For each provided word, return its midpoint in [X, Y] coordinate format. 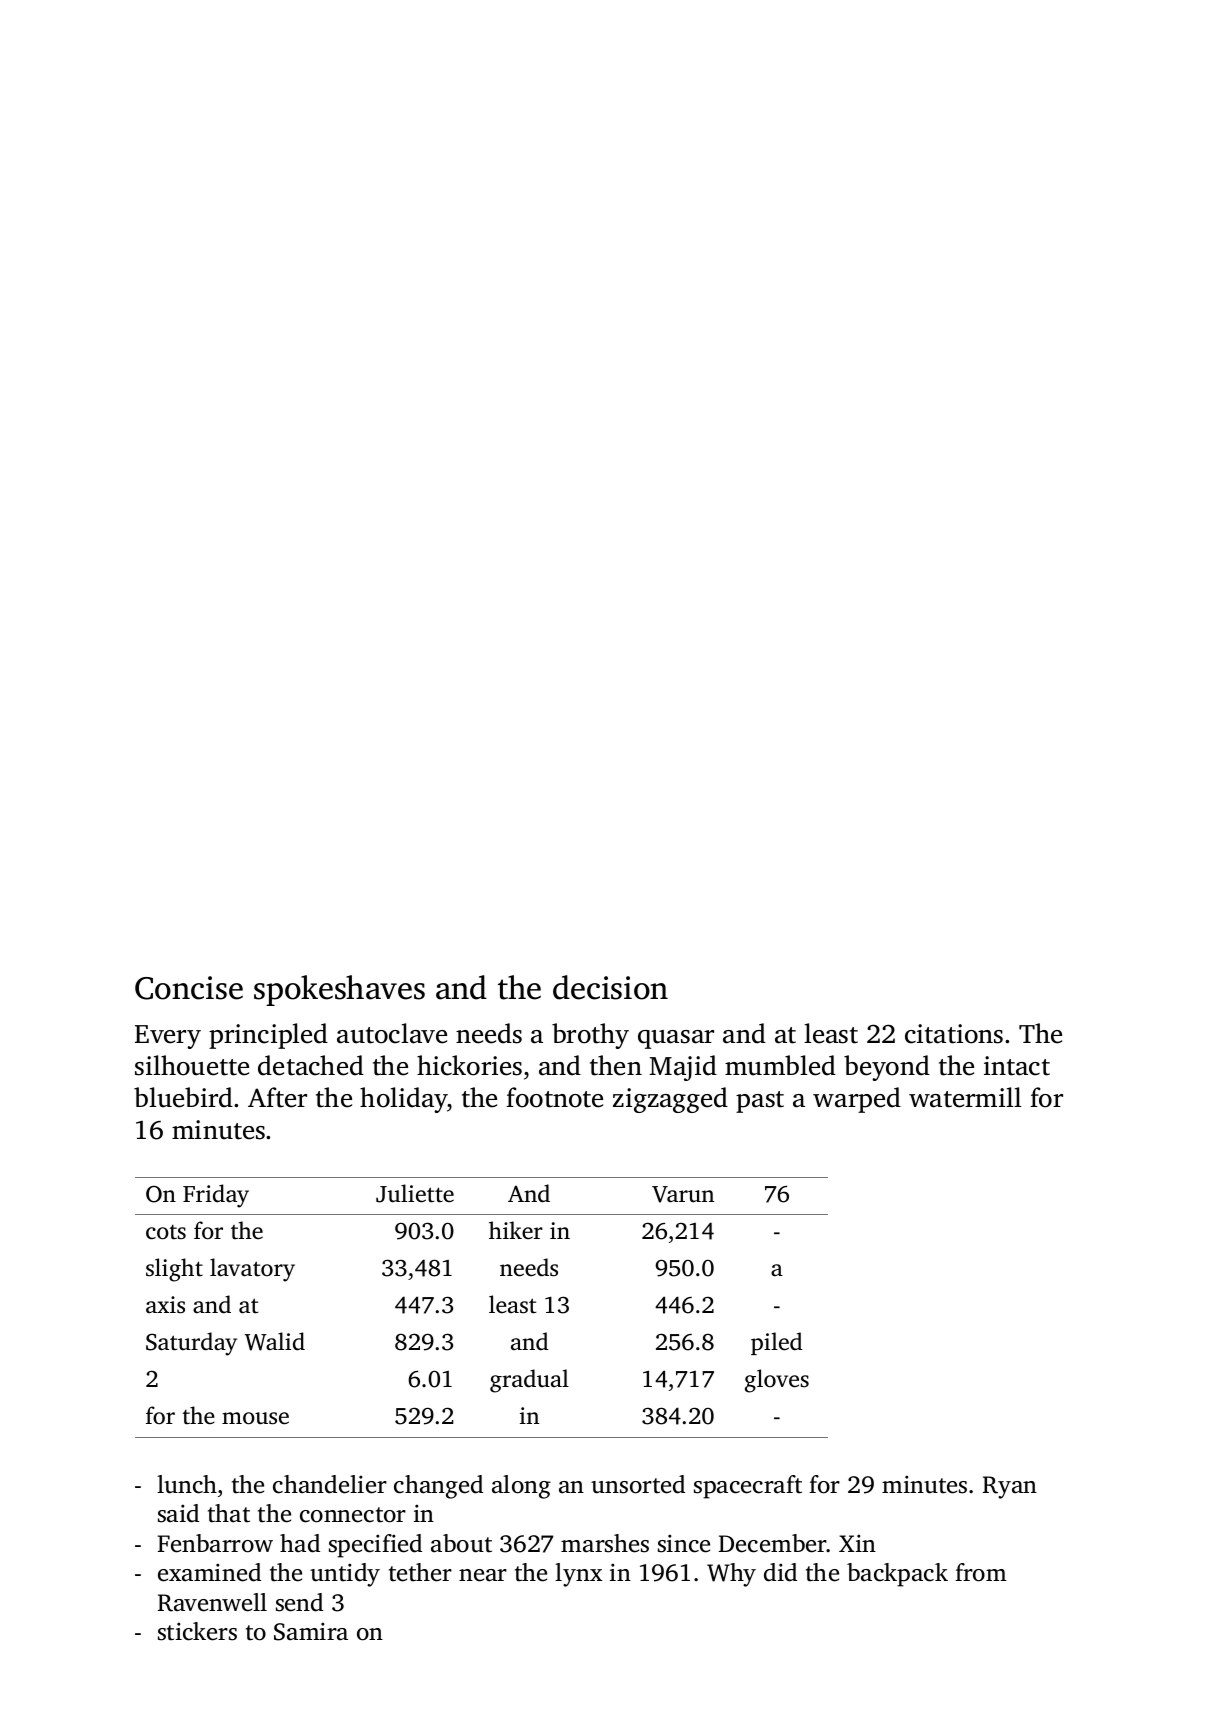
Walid [275, 1341]
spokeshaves [339, 990]
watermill [965, 1097]
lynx [578, 1575]
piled [776, 1343]
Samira [311, 1631]
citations [954, 1034]
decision [610, 987]
